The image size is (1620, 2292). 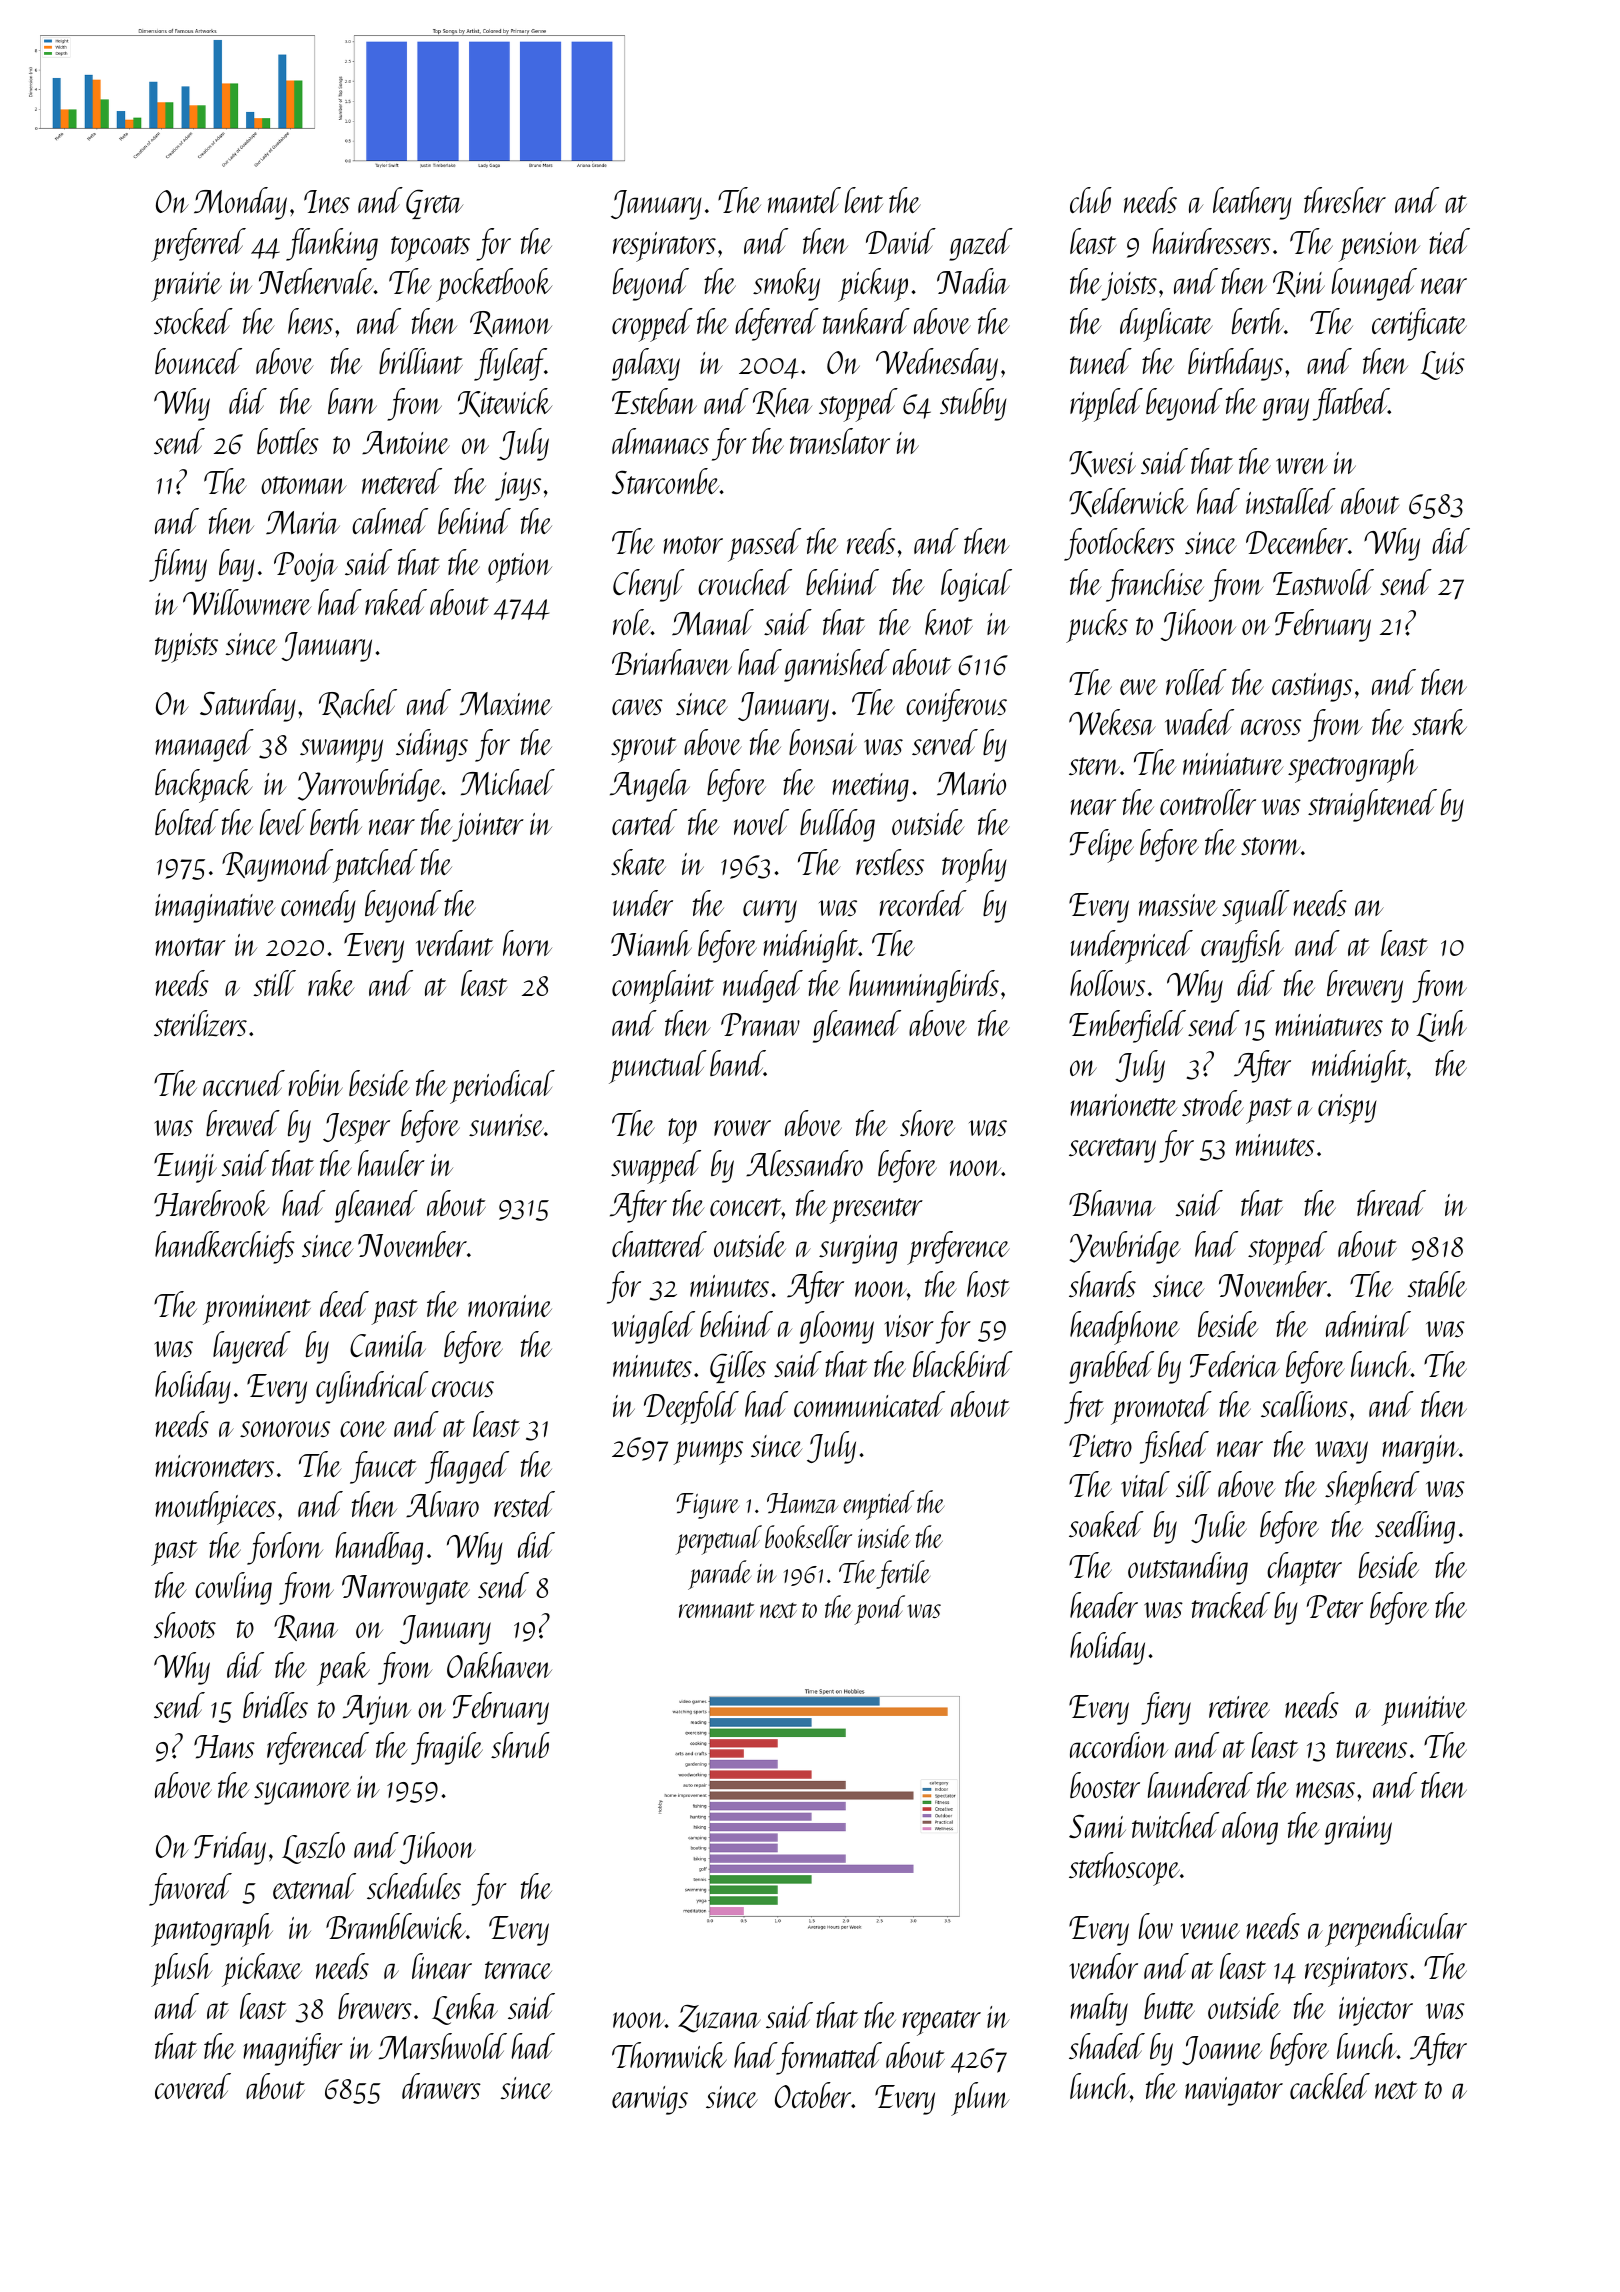 I want to click on lent, so click(x=864, y=200).
